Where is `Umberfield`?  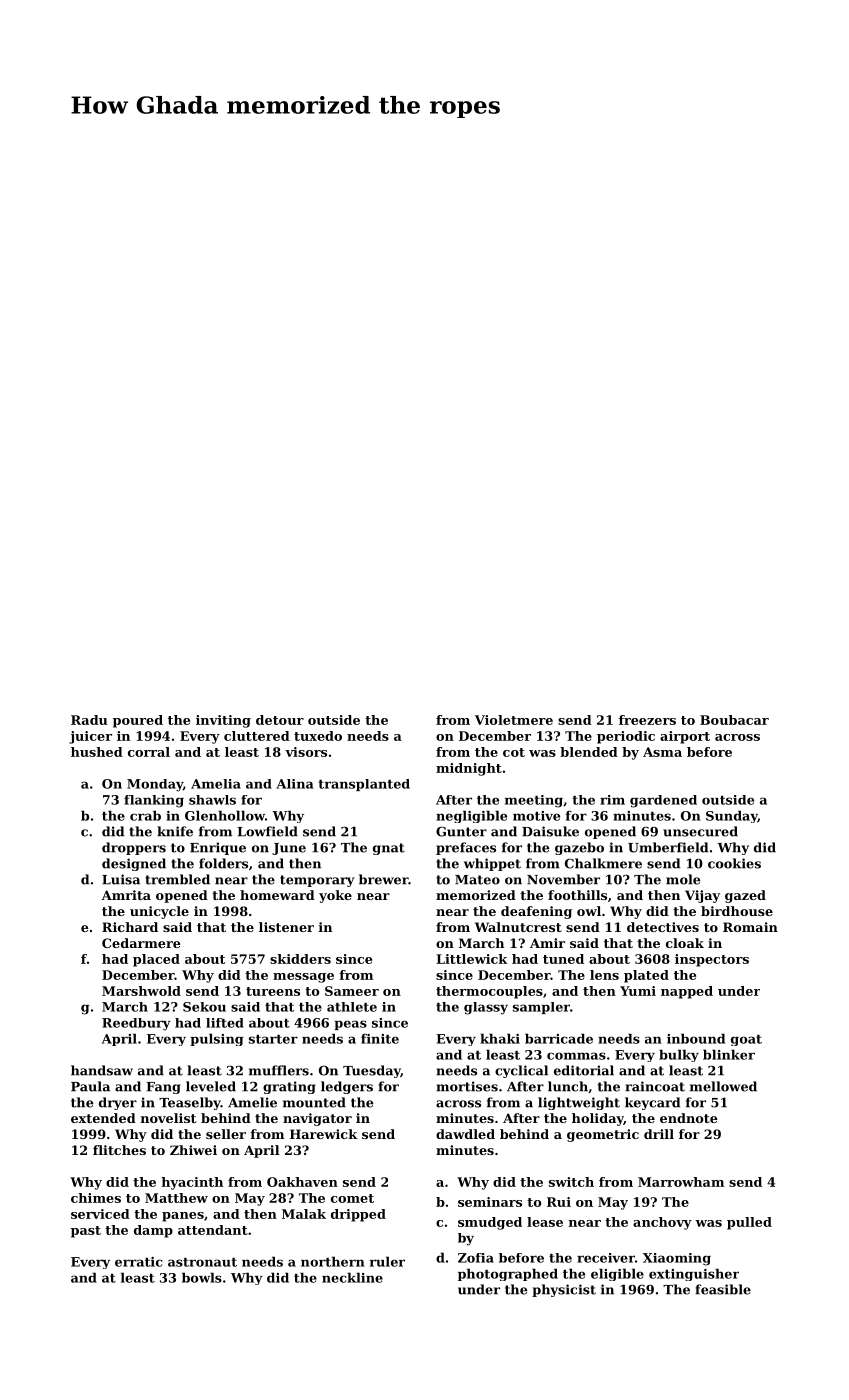
Umberfield is located at coordinates (668, 847).
